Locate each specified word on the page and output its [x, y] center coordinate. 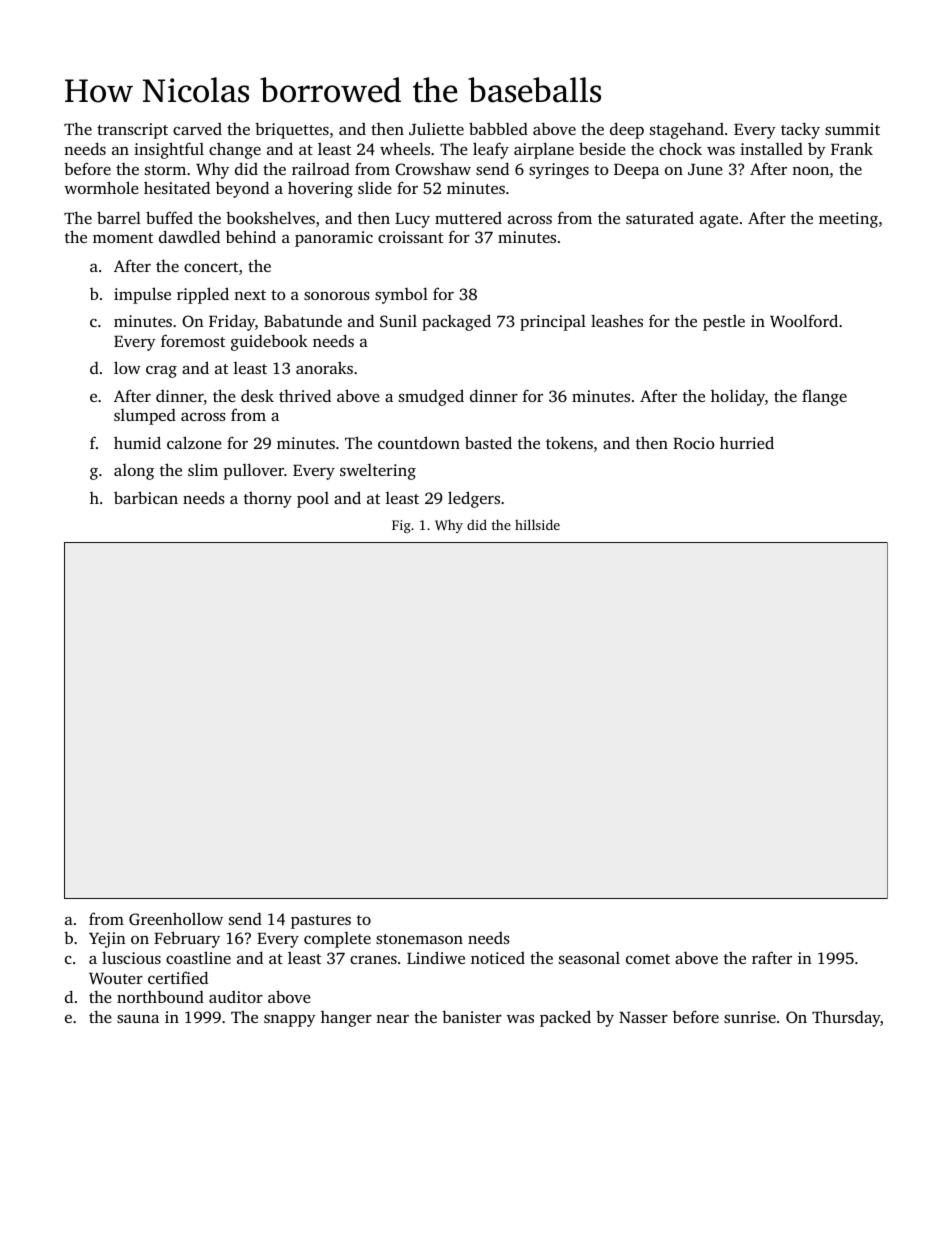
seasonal [589, 958]
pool [313, 500]
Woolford [804, 320]
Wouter [116, 978]
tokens [569, 442]
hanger [346, 1019]
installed [771, 148]
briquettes [292, 130]
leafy [491, 150]
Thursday [846, 1018]
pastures [321, 922]
